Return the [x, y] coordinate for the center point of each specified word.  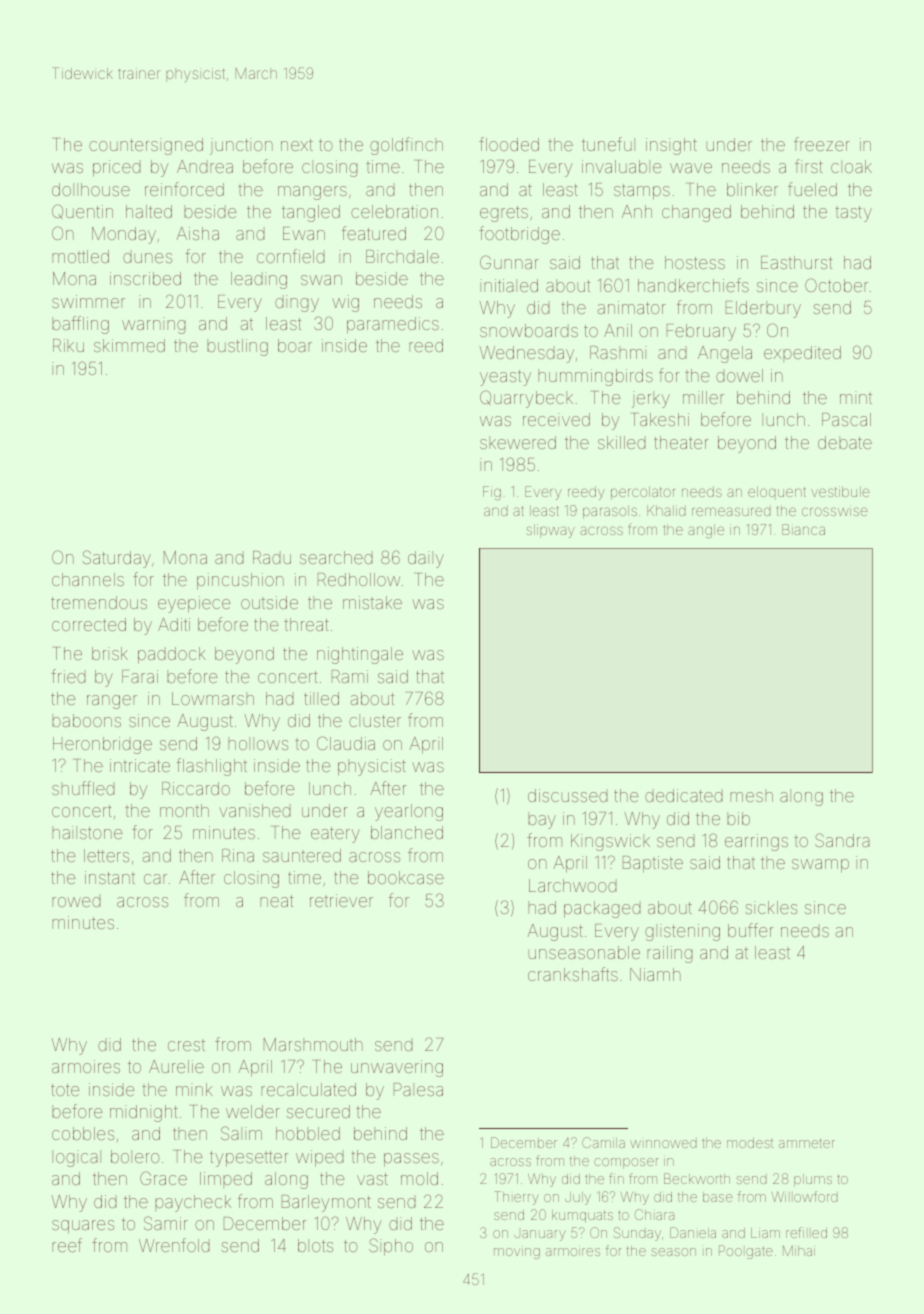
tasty [853, 214]
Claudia [346, 743]
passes [411, 1160]
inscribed [145, 278]
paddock [172, 655]
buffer [751, 930]
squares [83, 1227]
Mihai [799, 1250]
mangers [312, 193]
